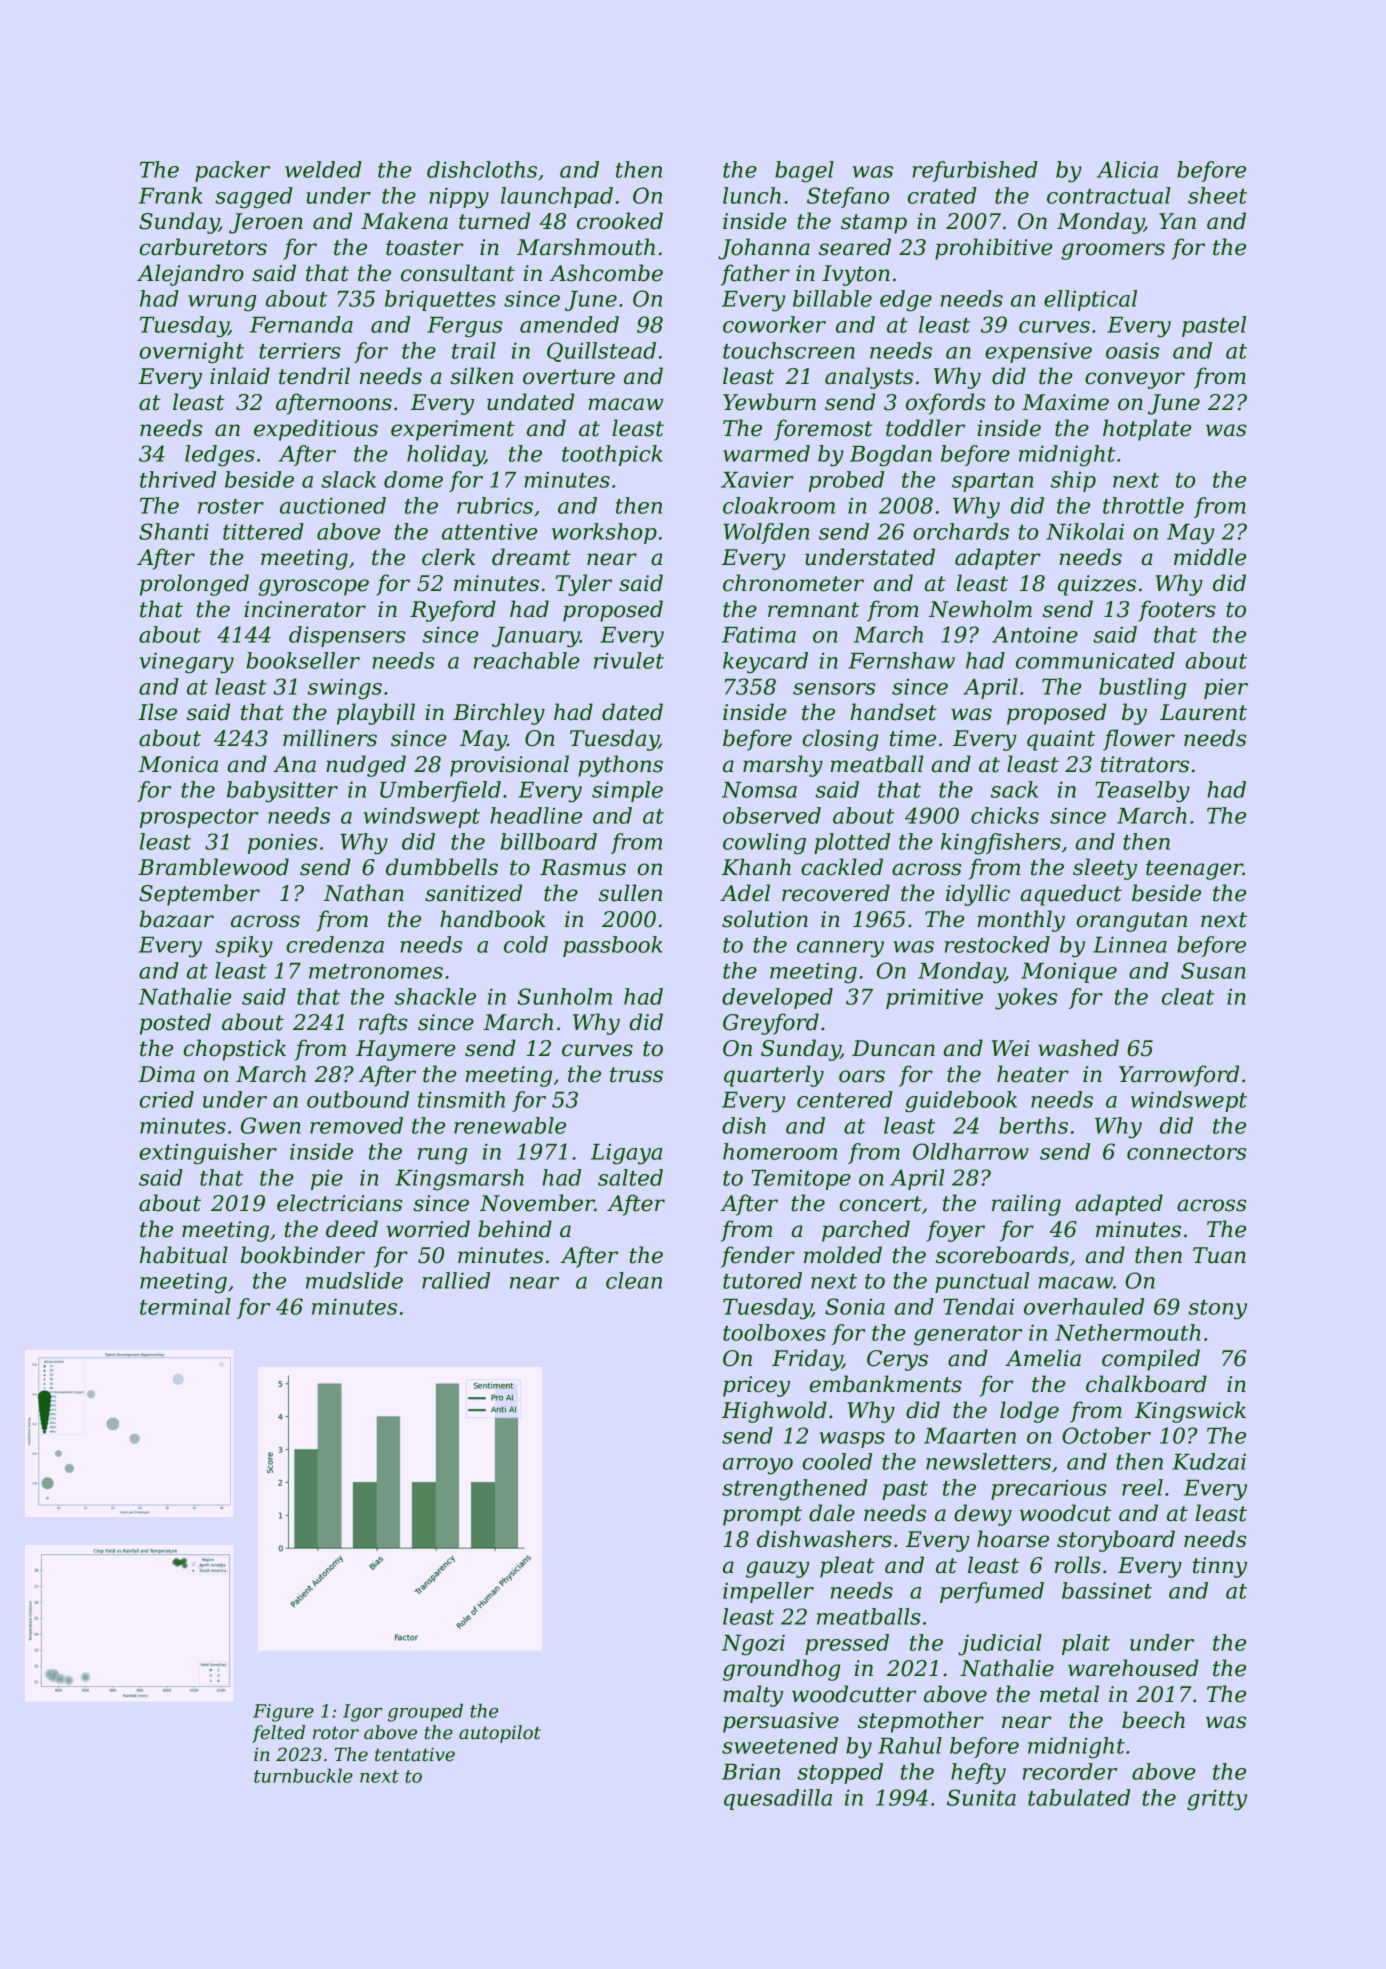  Describe the element at coordinates (981, 1797) in the page. I see `Sunita` at that location.
